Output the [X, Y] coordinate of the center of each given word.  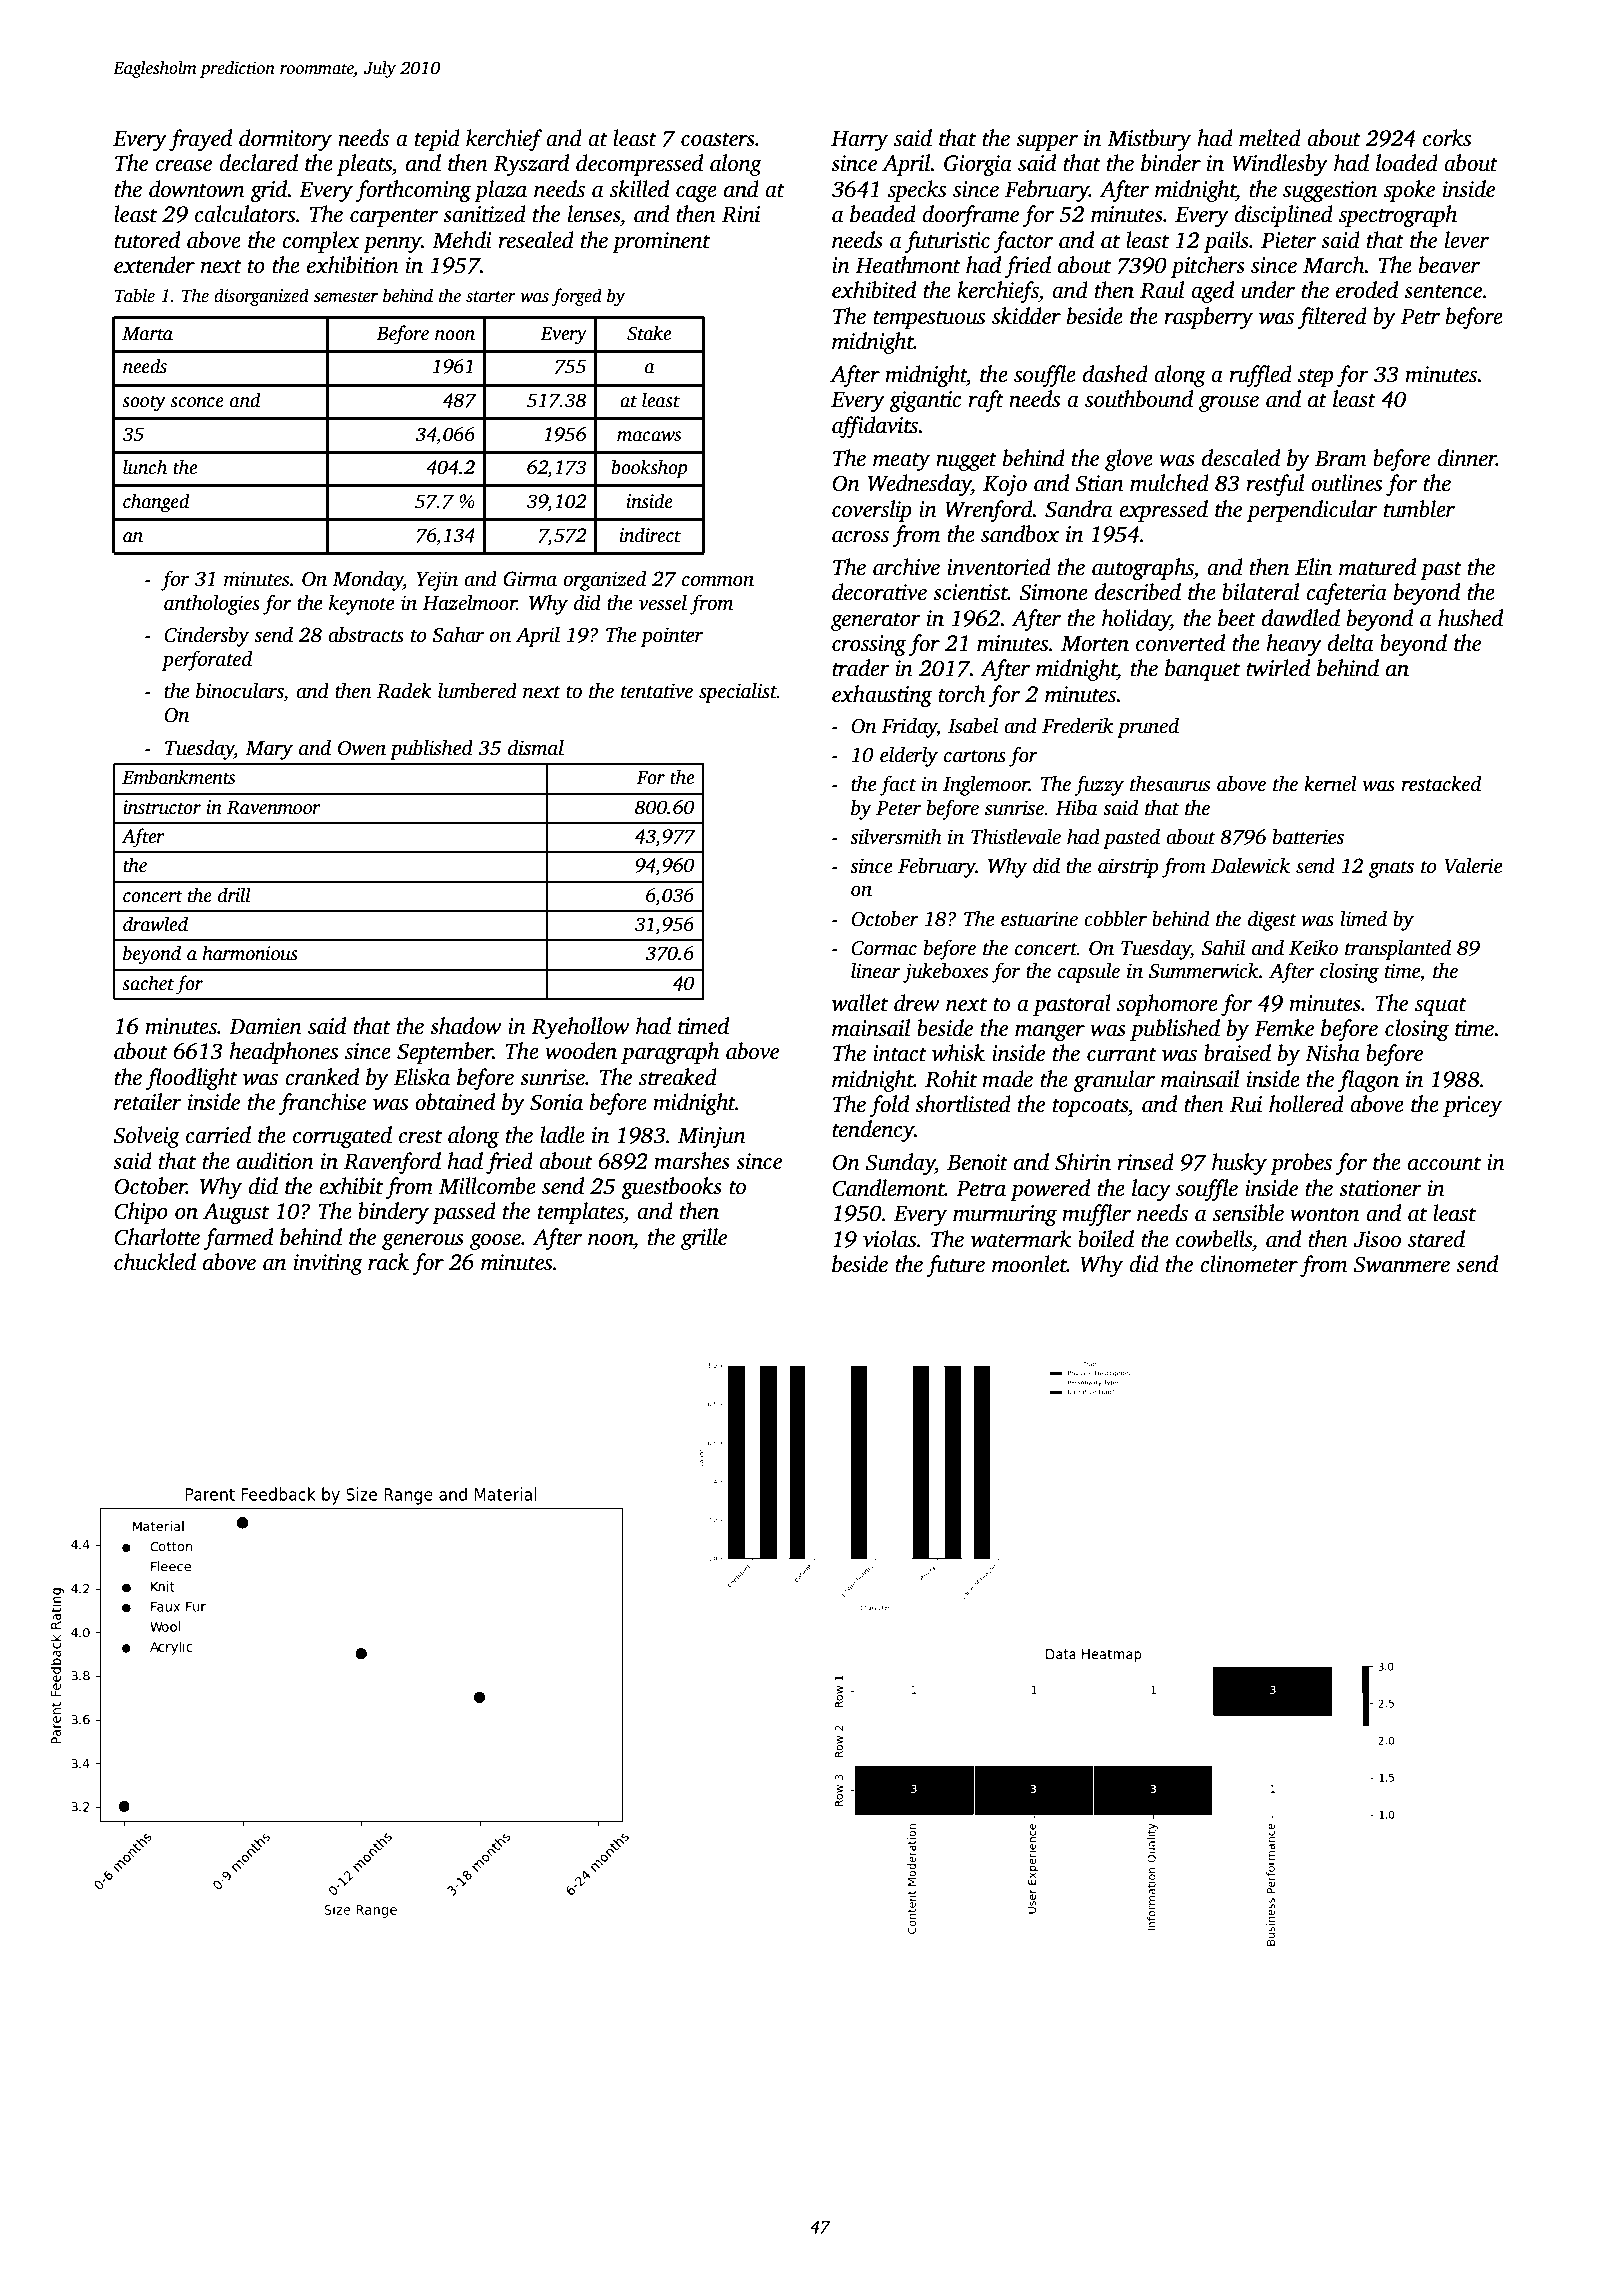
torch [962, 694]
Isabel [973, 725]
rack [388, 1262]
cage [696, 194]
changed [156, 503]
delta [1350, 643]
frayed [200, 140]
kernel [1330, 783]
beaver [1449, 265]
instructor [162, 807]
